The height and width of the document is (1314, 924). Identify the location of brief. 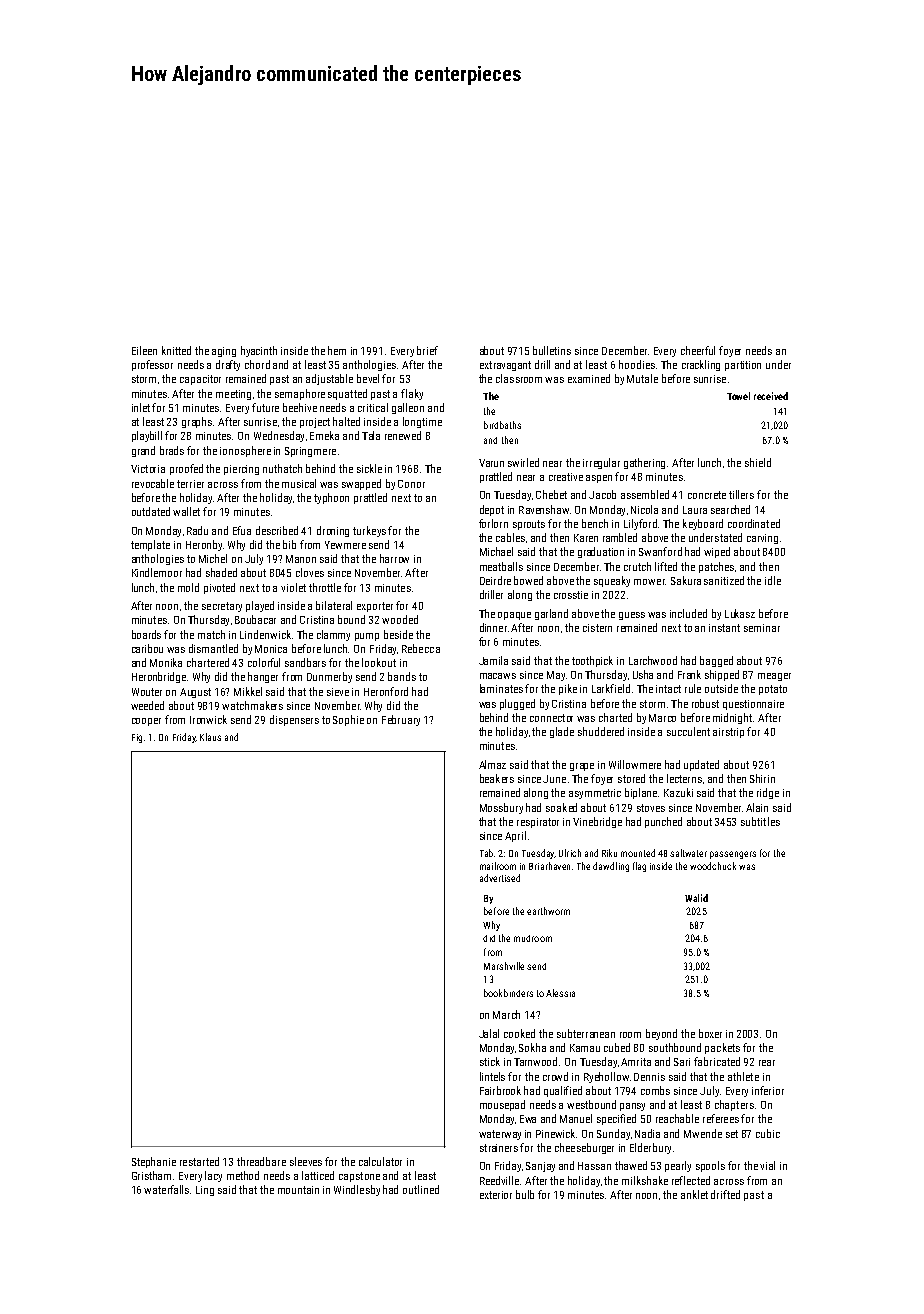
(427, 350).
